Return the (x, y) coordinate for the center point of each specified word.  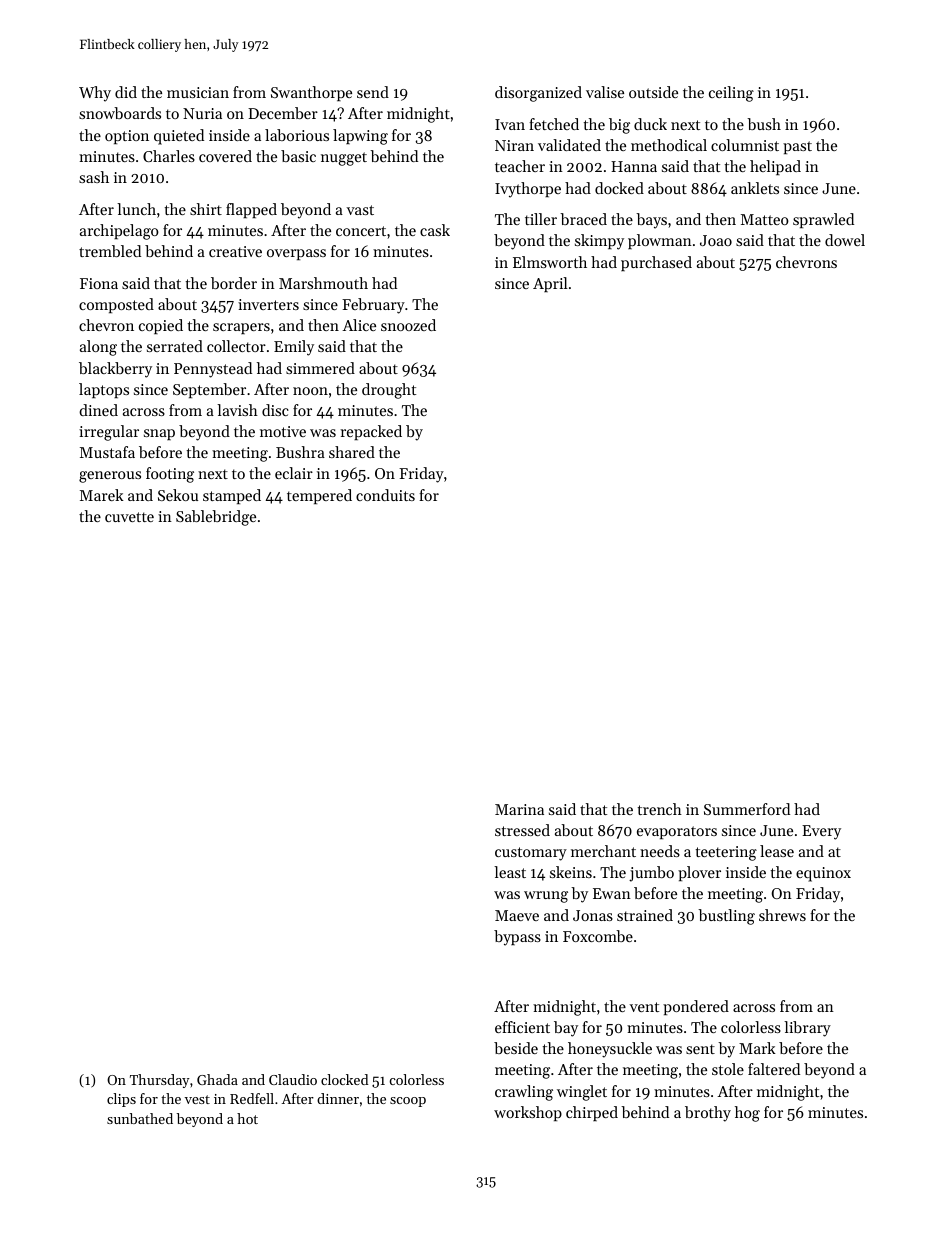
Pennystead (213, 370)
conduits (385, 495)
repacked (371, 432)
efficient (522, 1027)
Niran (514, 145)
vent (644, 1007)
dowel (845, 240)
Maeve (517, 915)
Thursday (160, 1081)
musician (198, 92)
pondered (696, 1007)
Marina (519, 809)
